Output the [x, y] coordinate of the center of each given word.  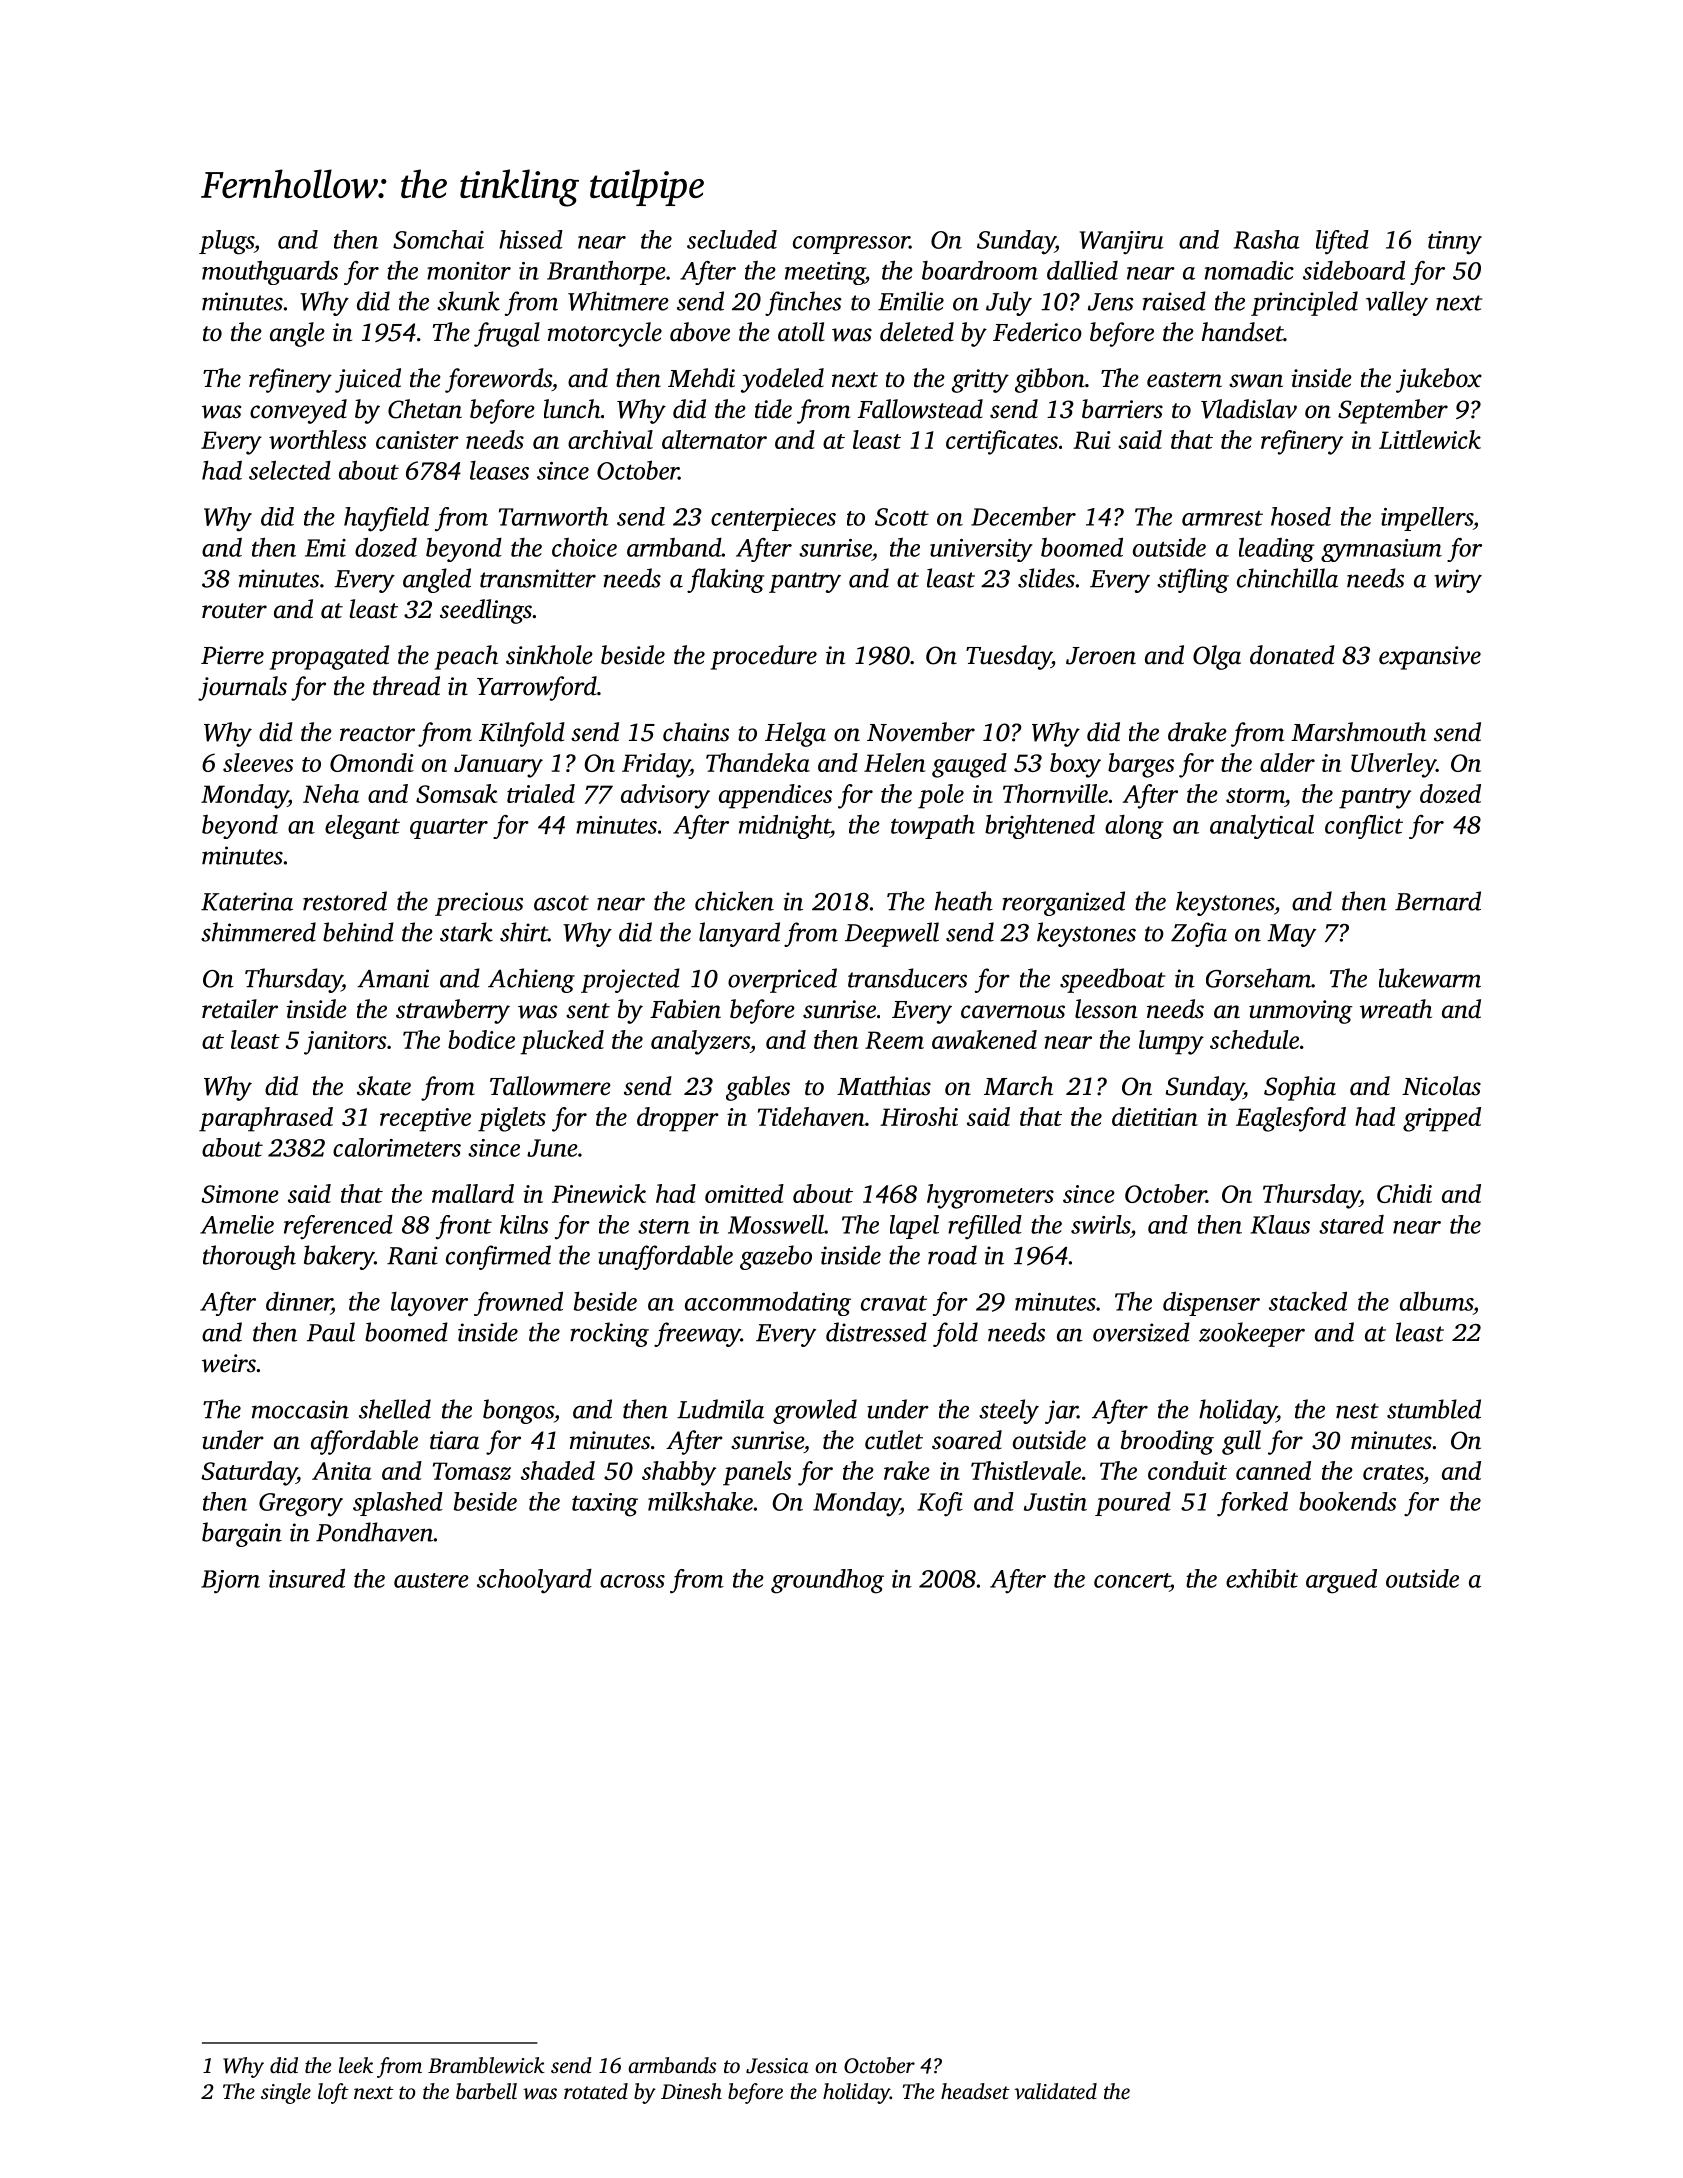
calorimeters [397, 1147]
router [234, 611]
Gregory [301, 1505]
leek [356, 2065]
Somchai [438, 239]
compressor [851, 245]
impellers [1427, 519]
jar [1061, 1412]
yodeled [782, 380]
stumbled [1434, 1409]
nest [1357, 1411]
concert [1132, 1580]
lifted [1342, 242]
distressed [876, 1332]
